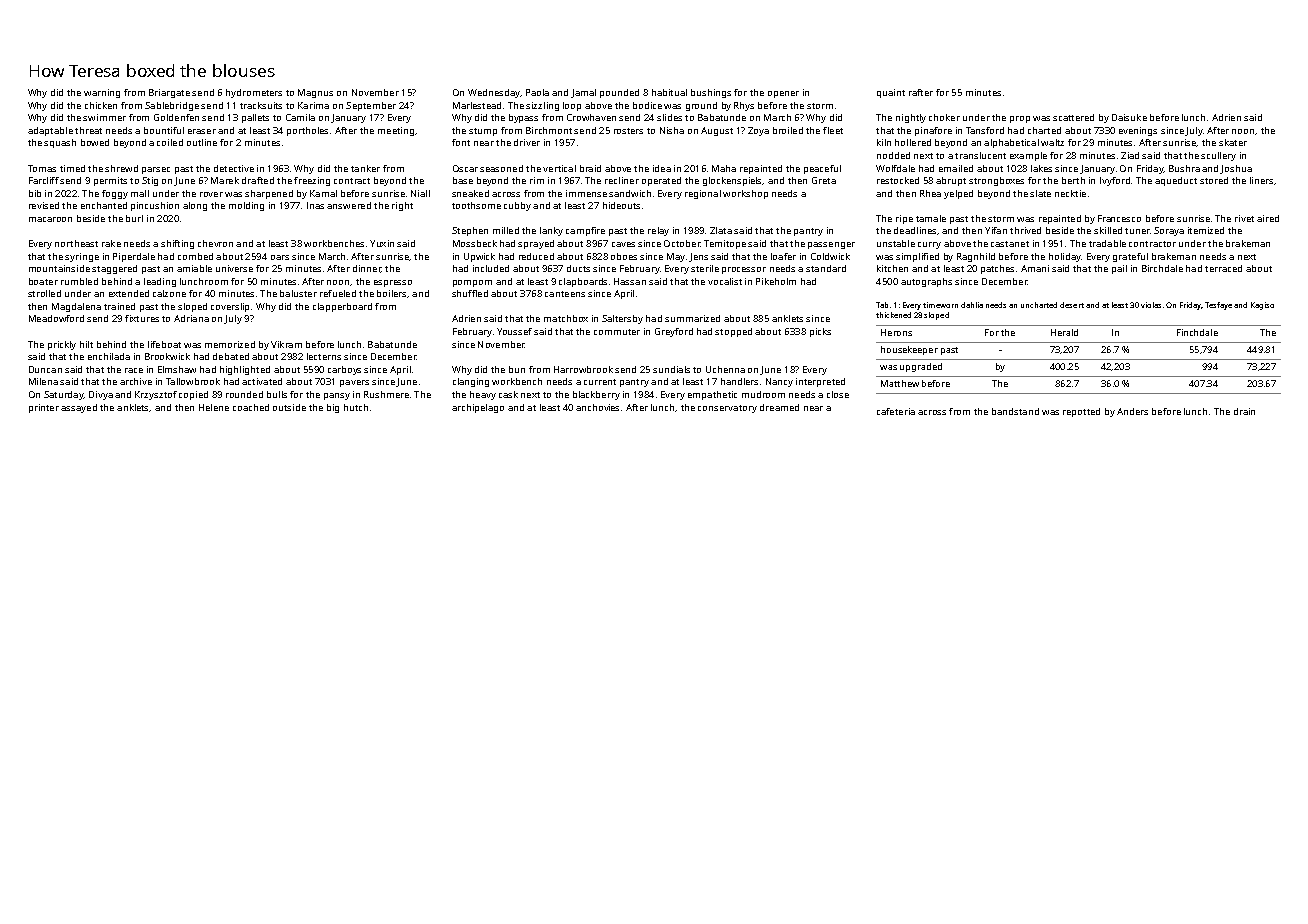  I want to click on ripe, so click(904, 219).
